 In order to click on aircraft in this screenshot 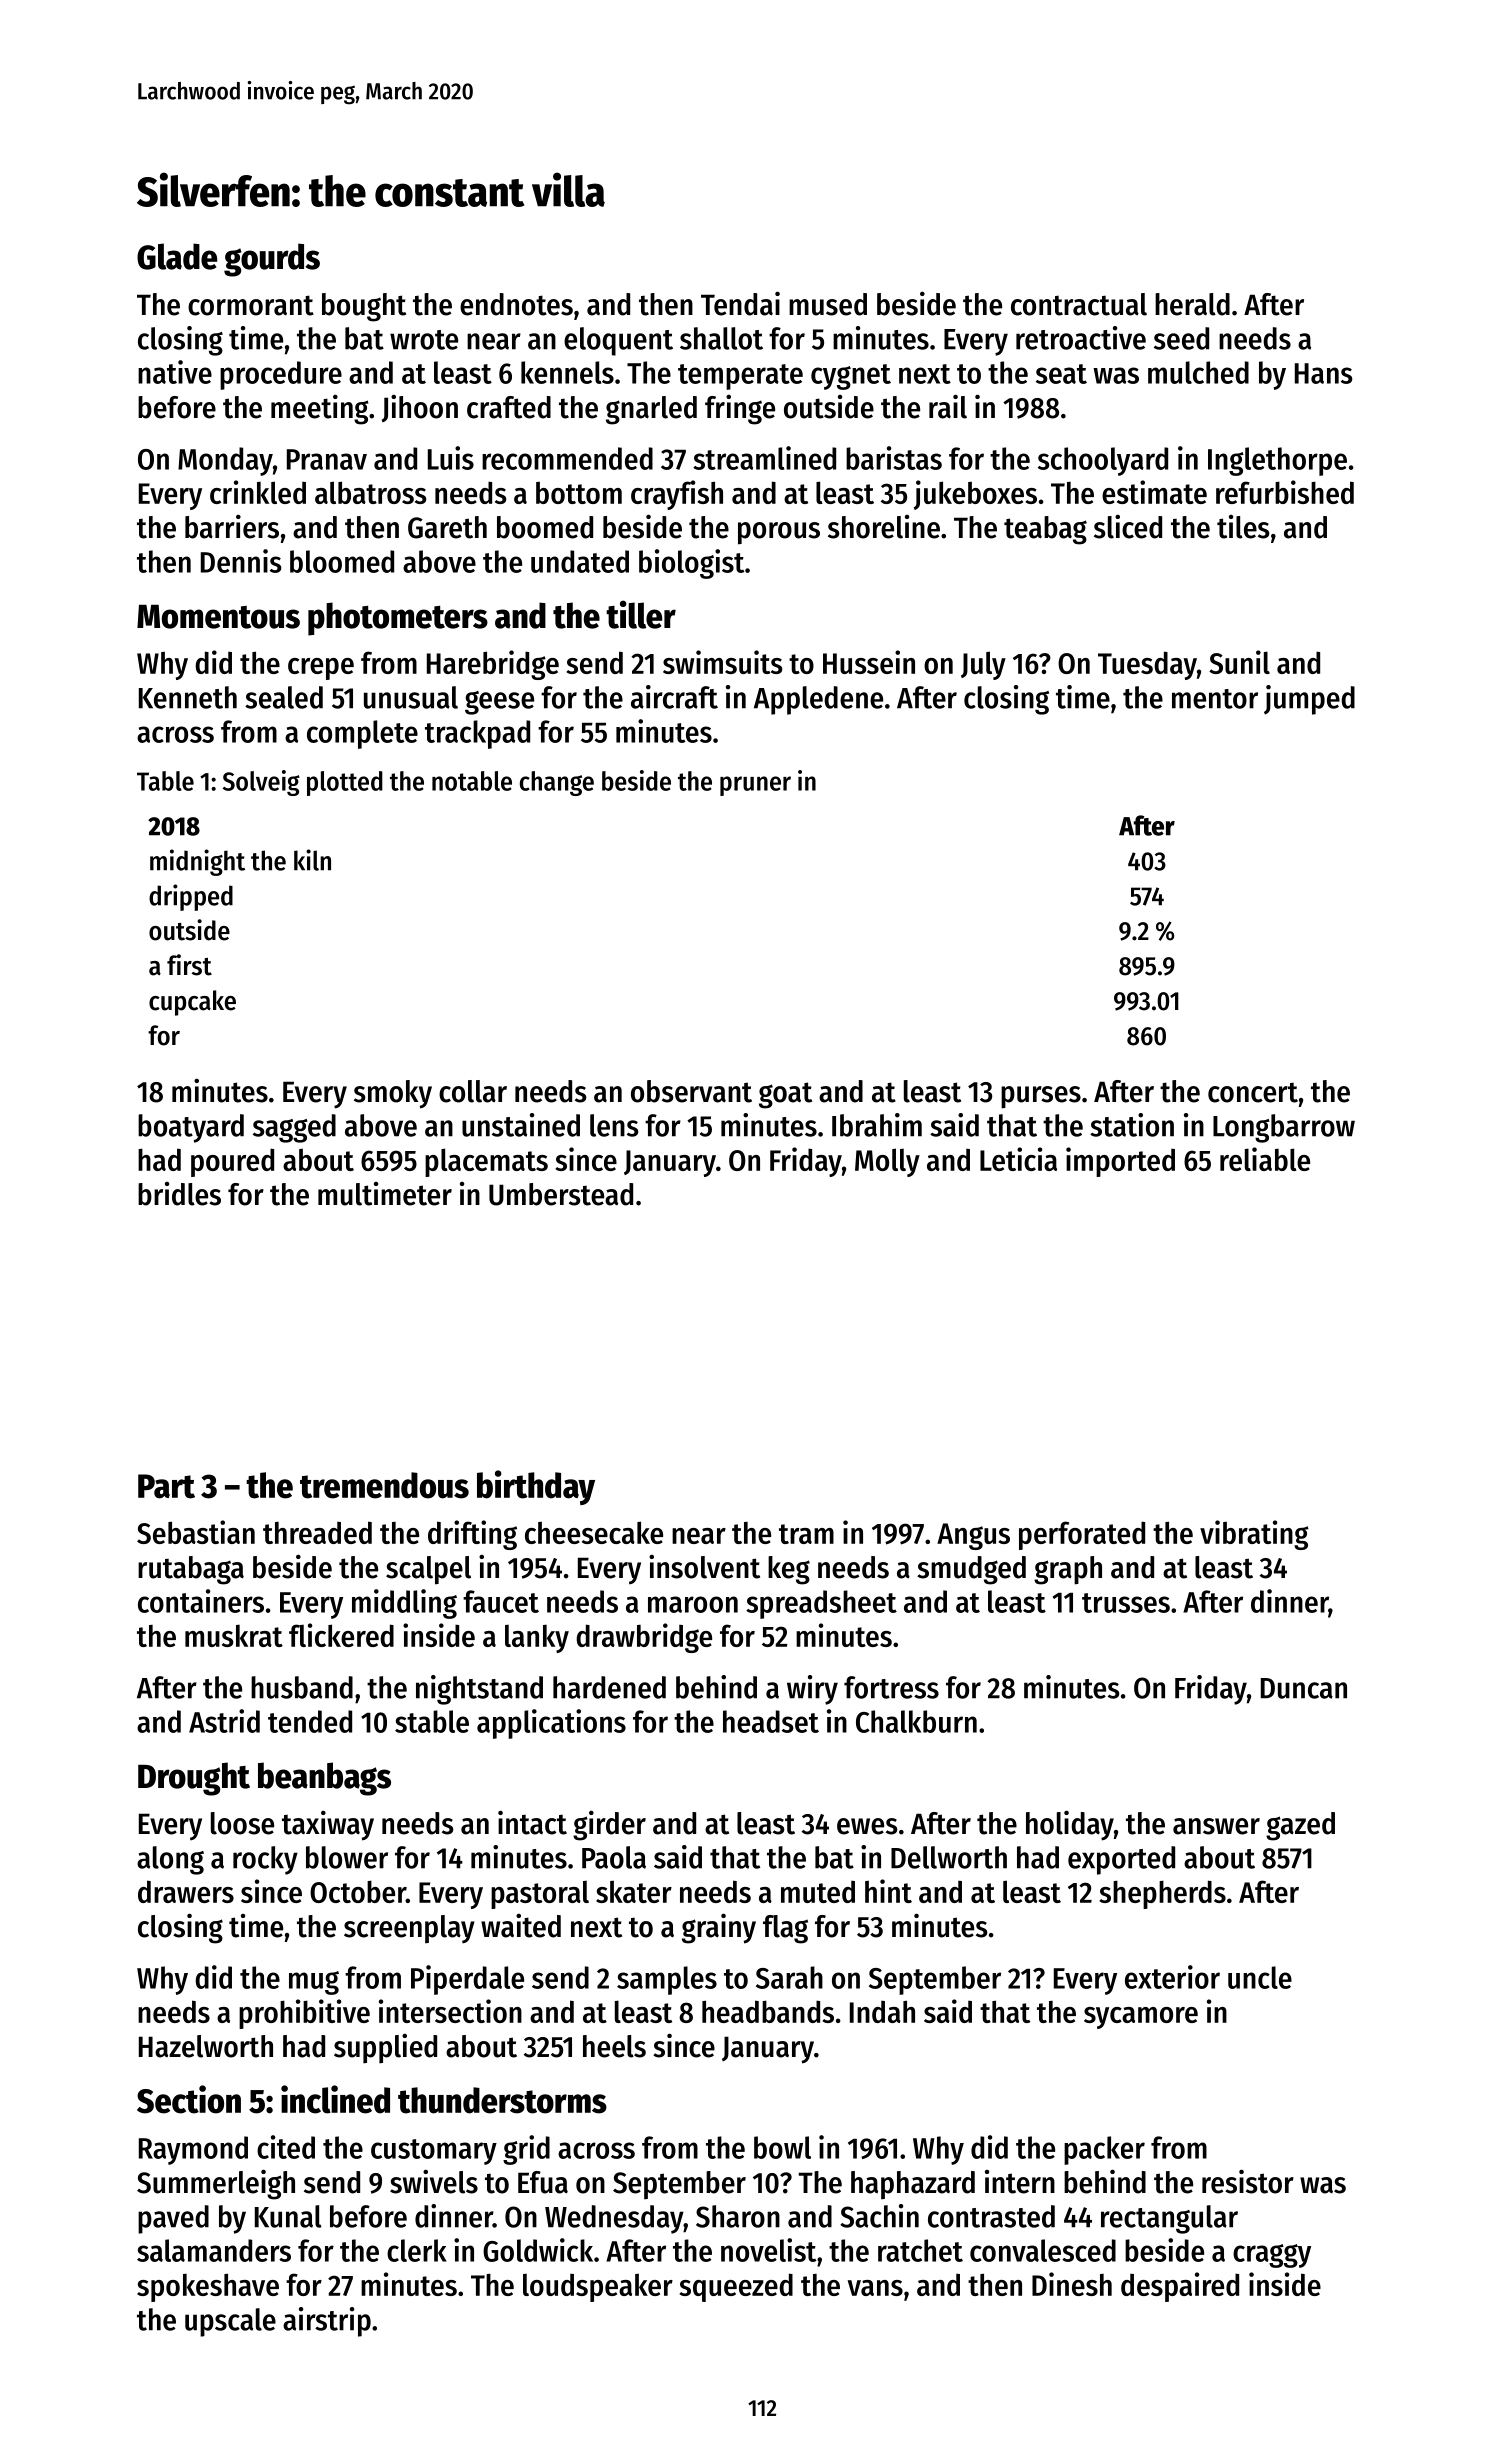, I will do `click(674, 697)`.
